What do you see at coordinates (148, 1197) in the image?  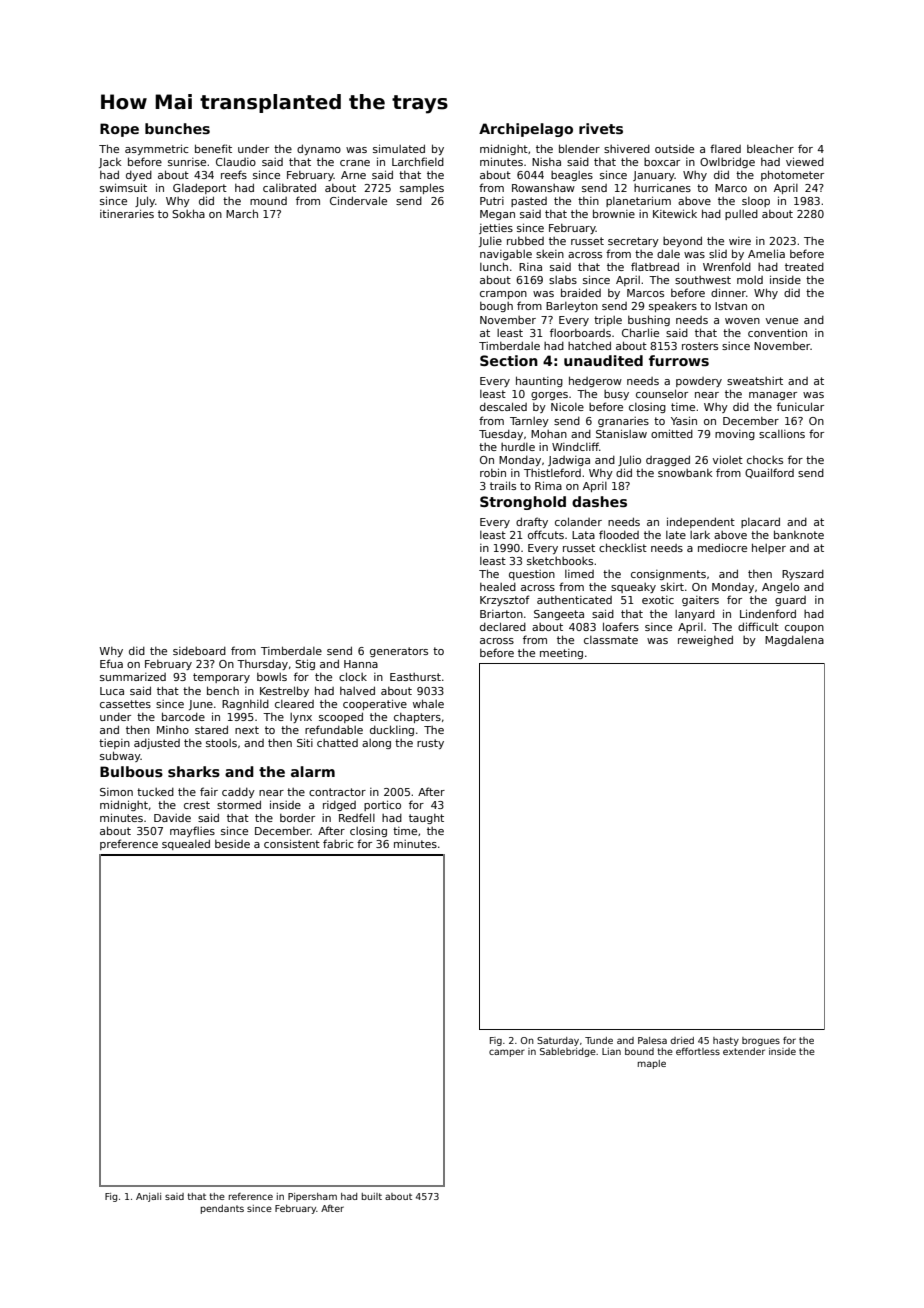 I see `Anjali` at bounding box center [148, 1197].
